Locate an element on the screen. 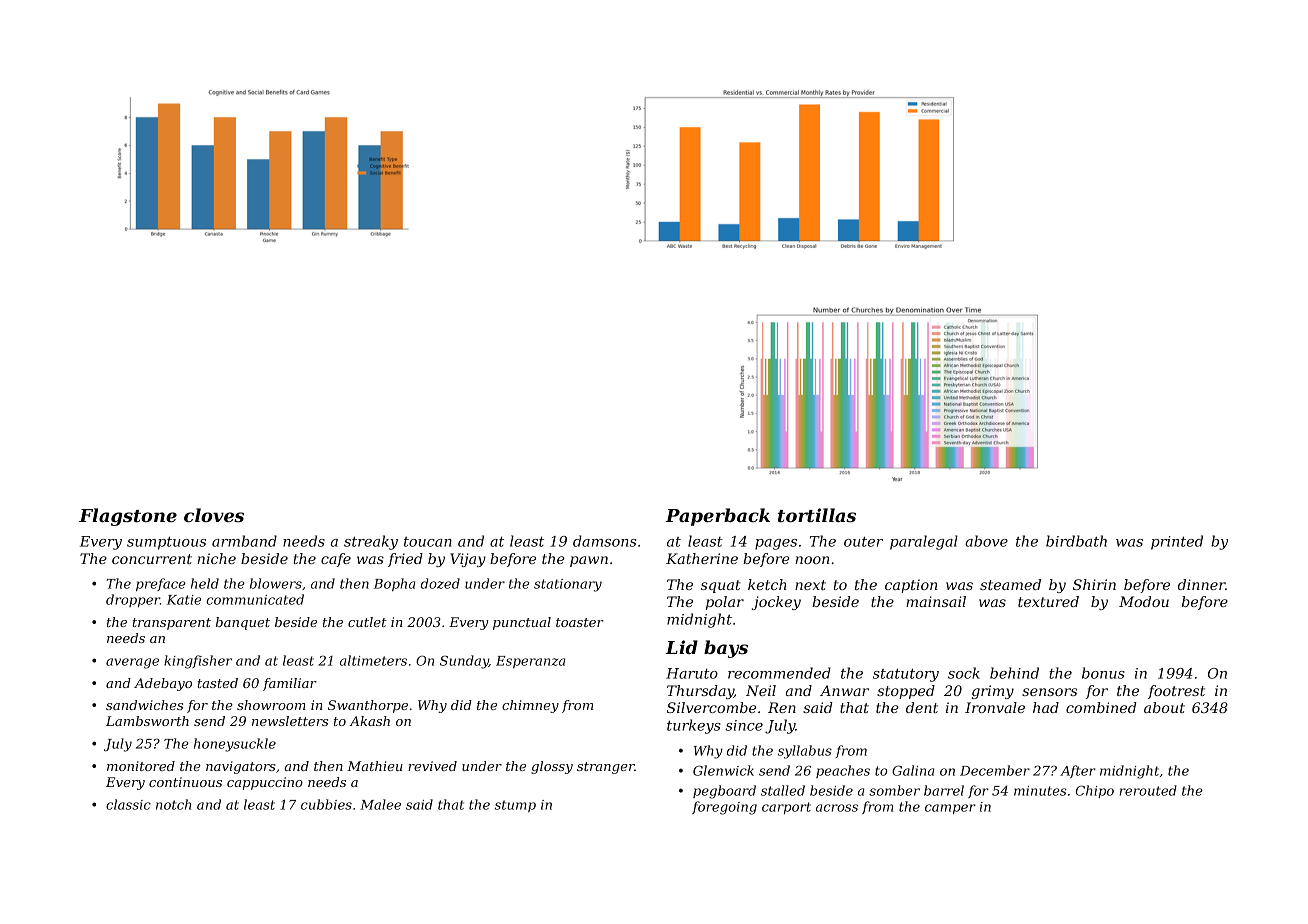  cubbies is located at coordinates (326, 804).
